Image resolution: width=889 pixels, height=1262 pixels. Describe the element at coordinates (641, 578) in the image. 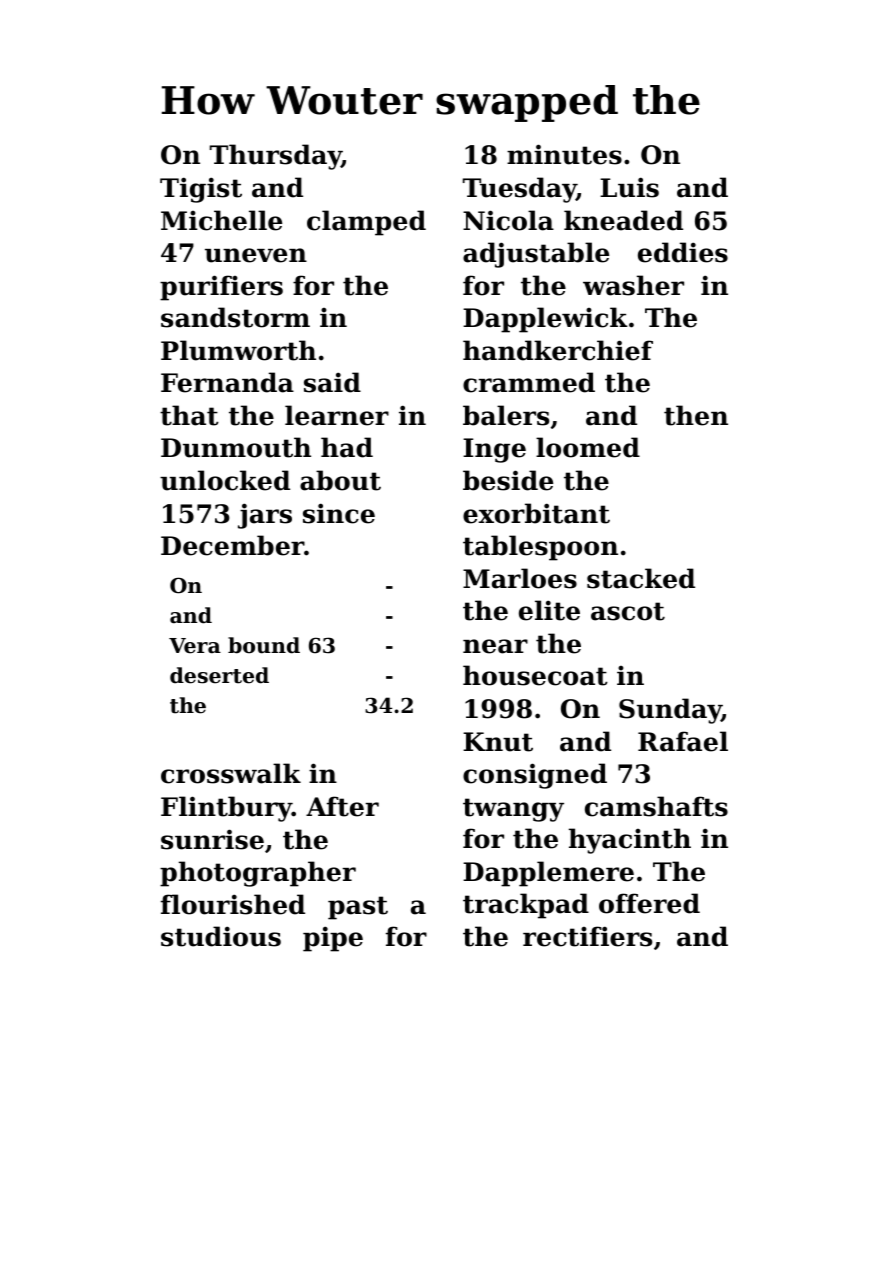

I see `stacked` at that location.
